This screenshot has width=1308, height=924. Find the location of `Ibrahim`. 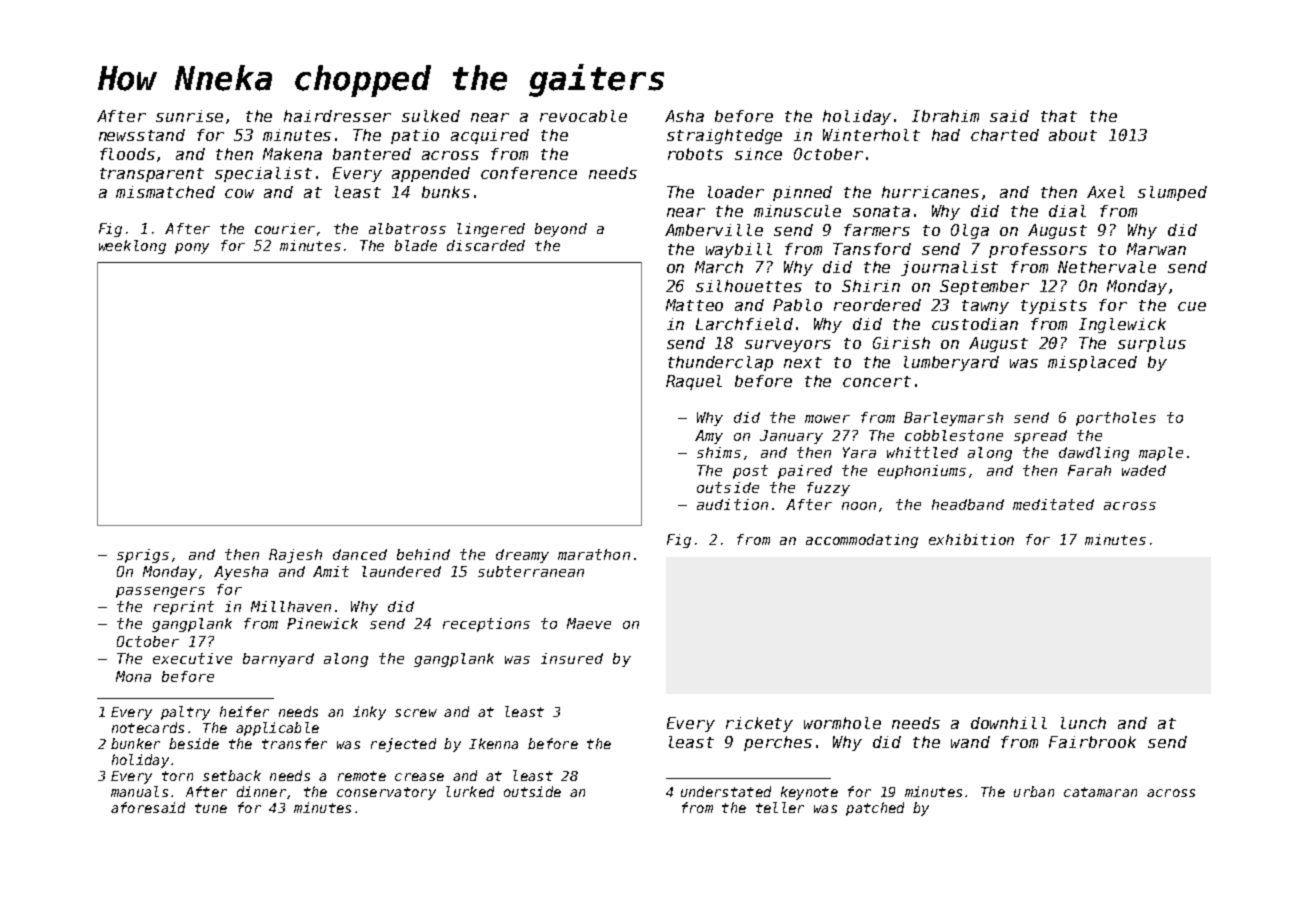

Ibrahim is located at coordinates (945, 116).
